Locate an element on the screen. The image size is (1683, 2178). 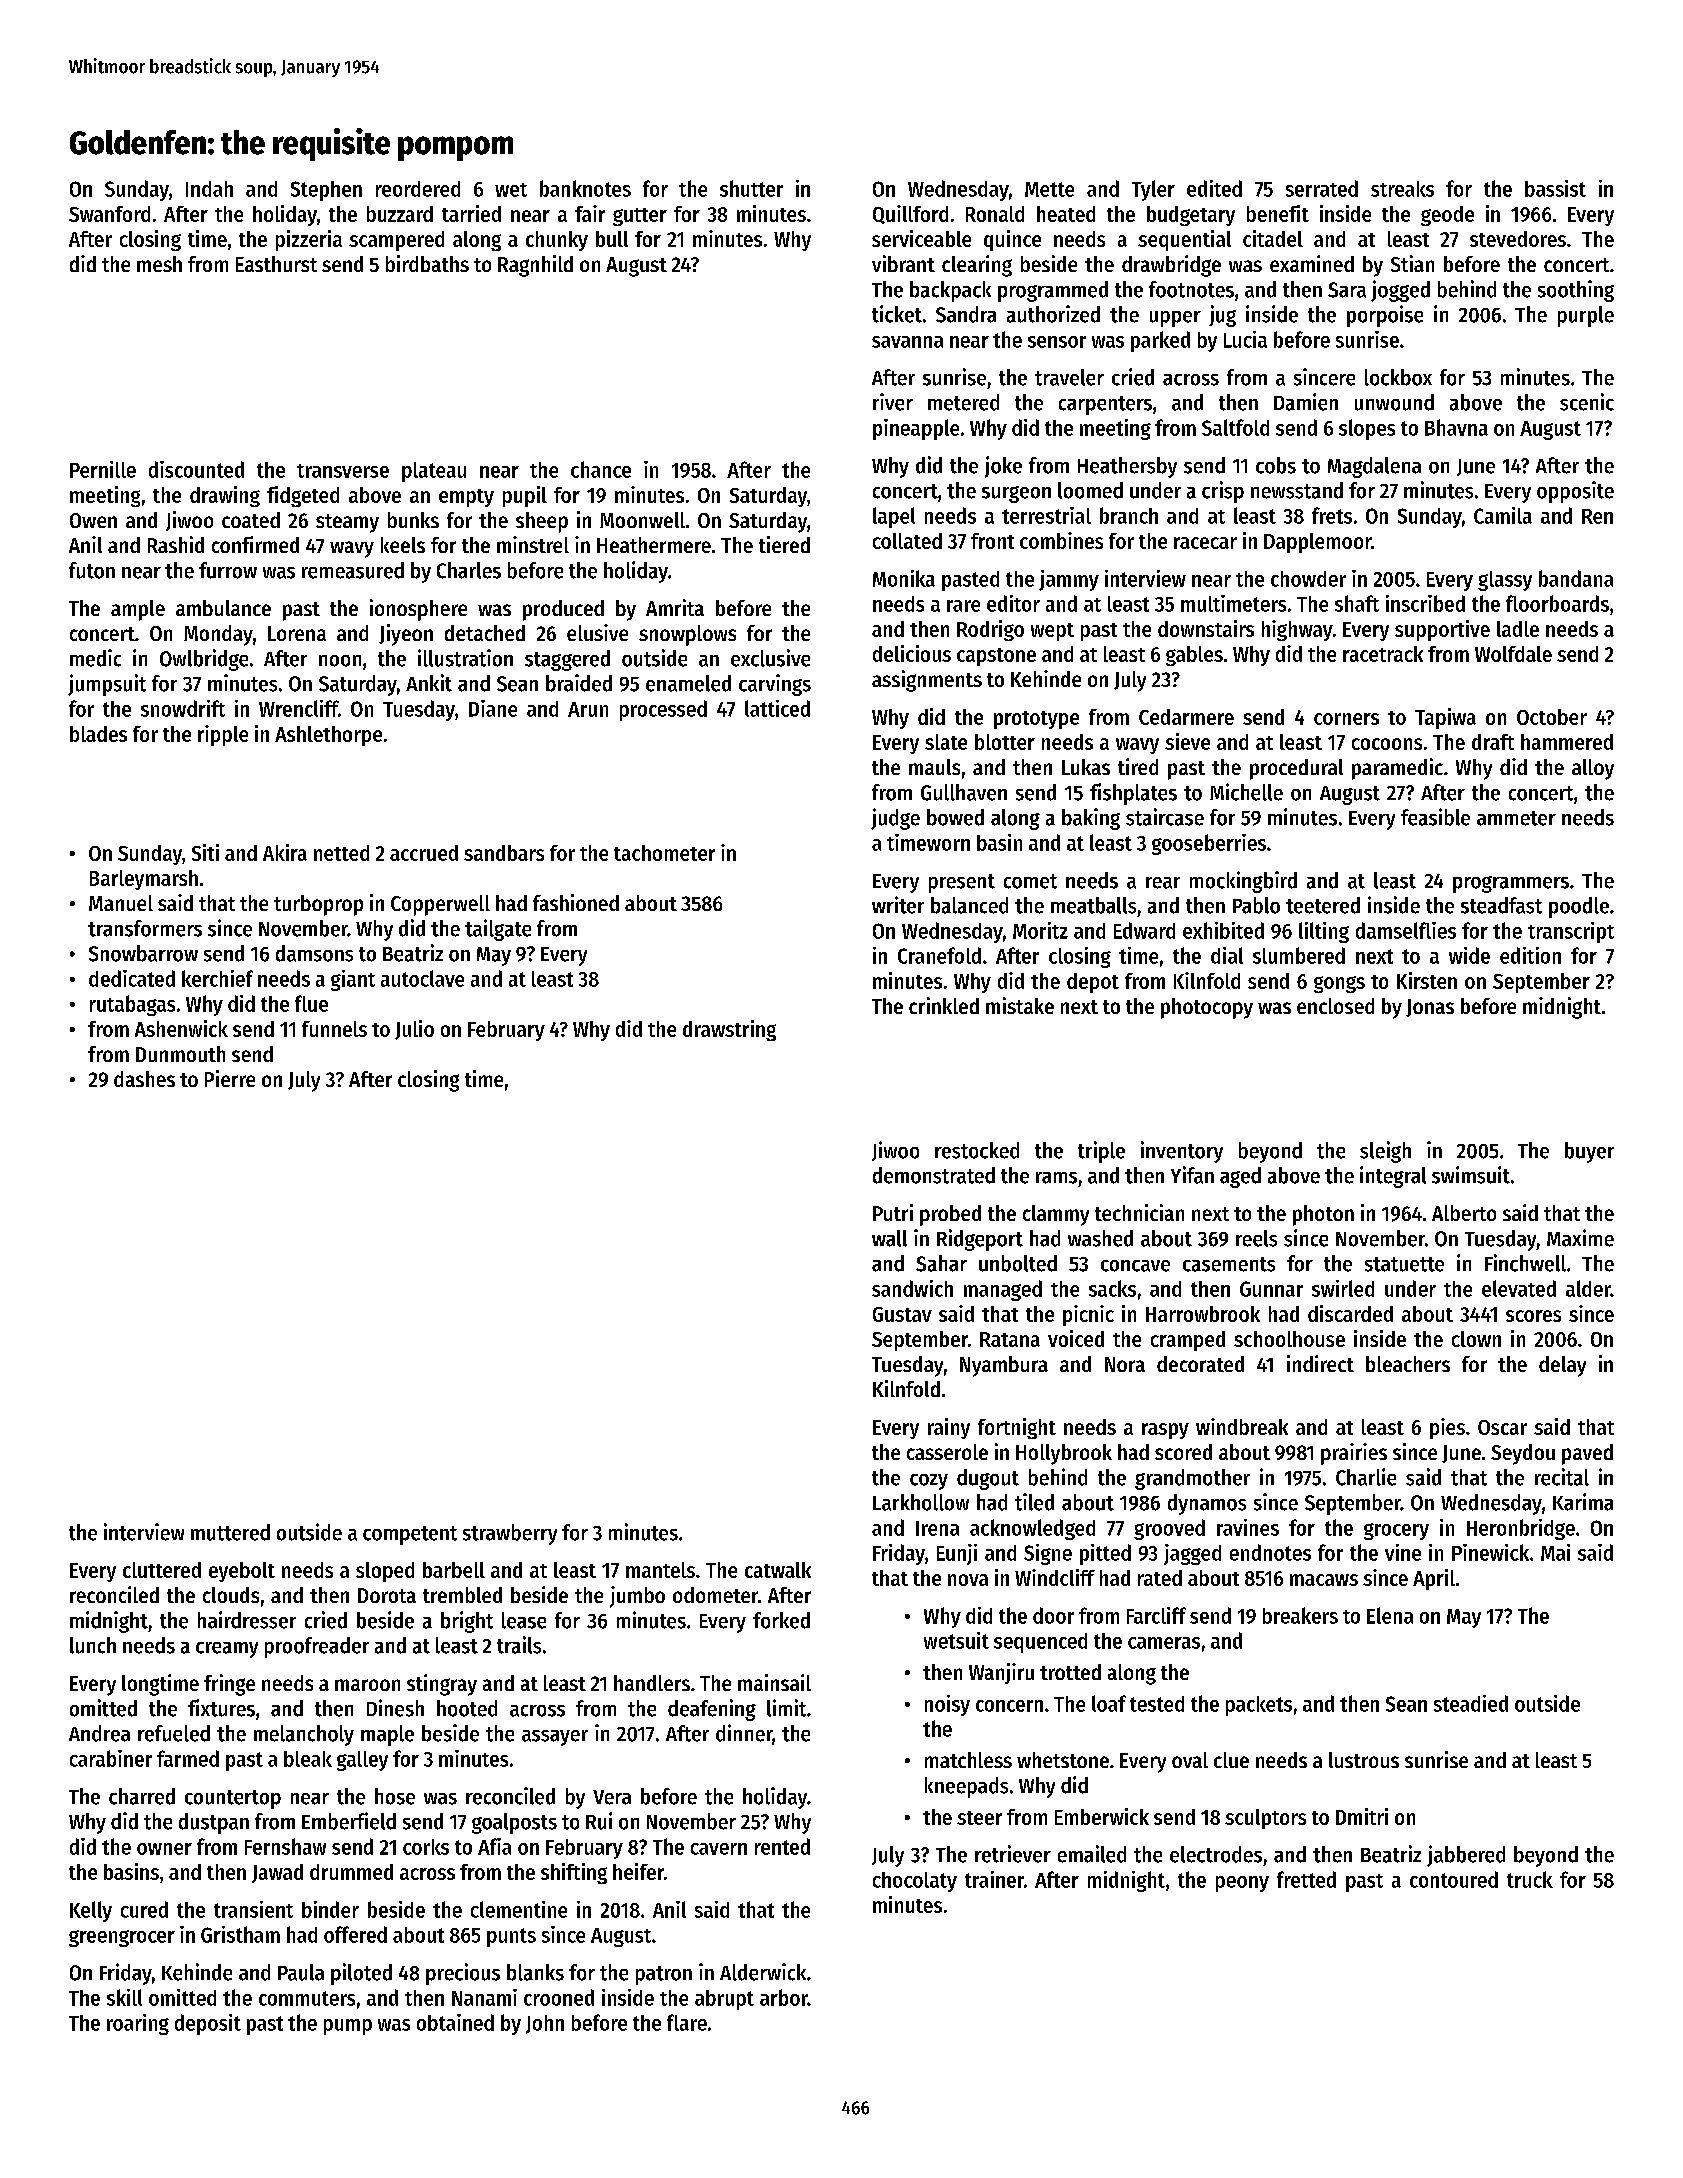
transformers is located at coordinates (145, 928).
